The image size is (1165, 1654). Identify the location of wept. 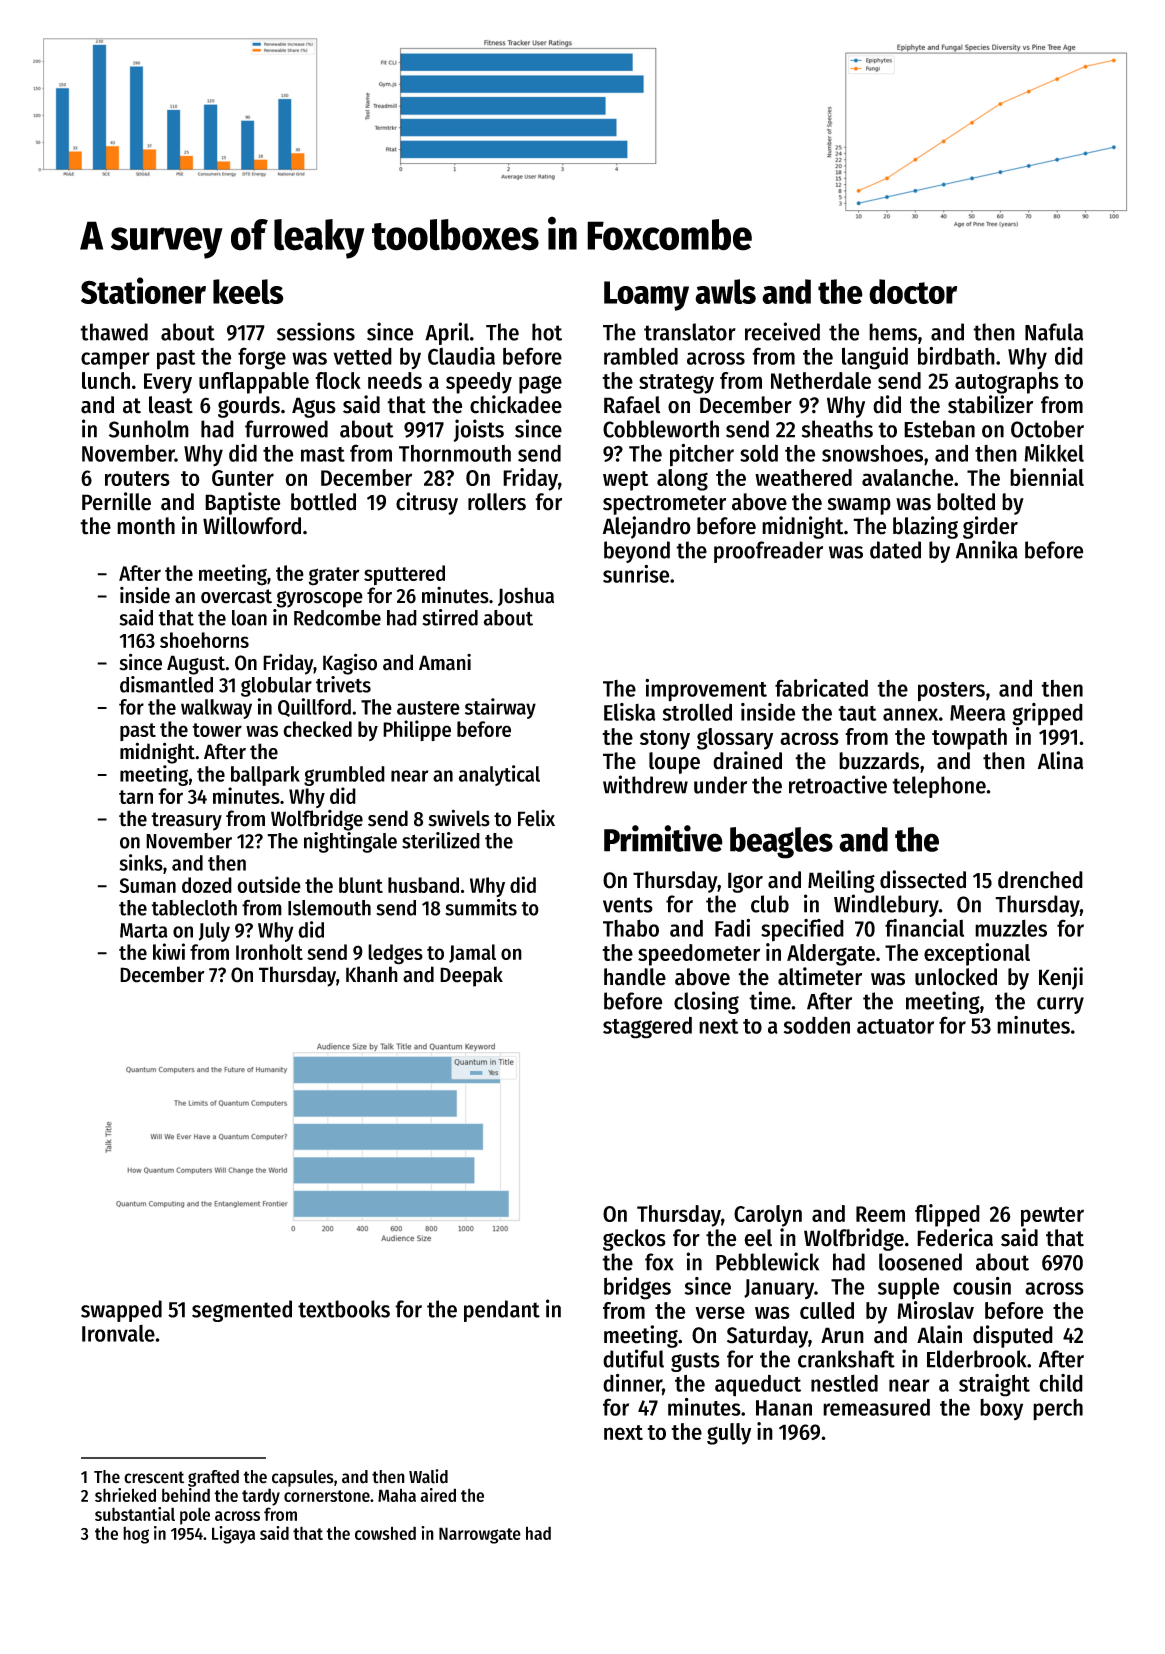
(625, 481).
